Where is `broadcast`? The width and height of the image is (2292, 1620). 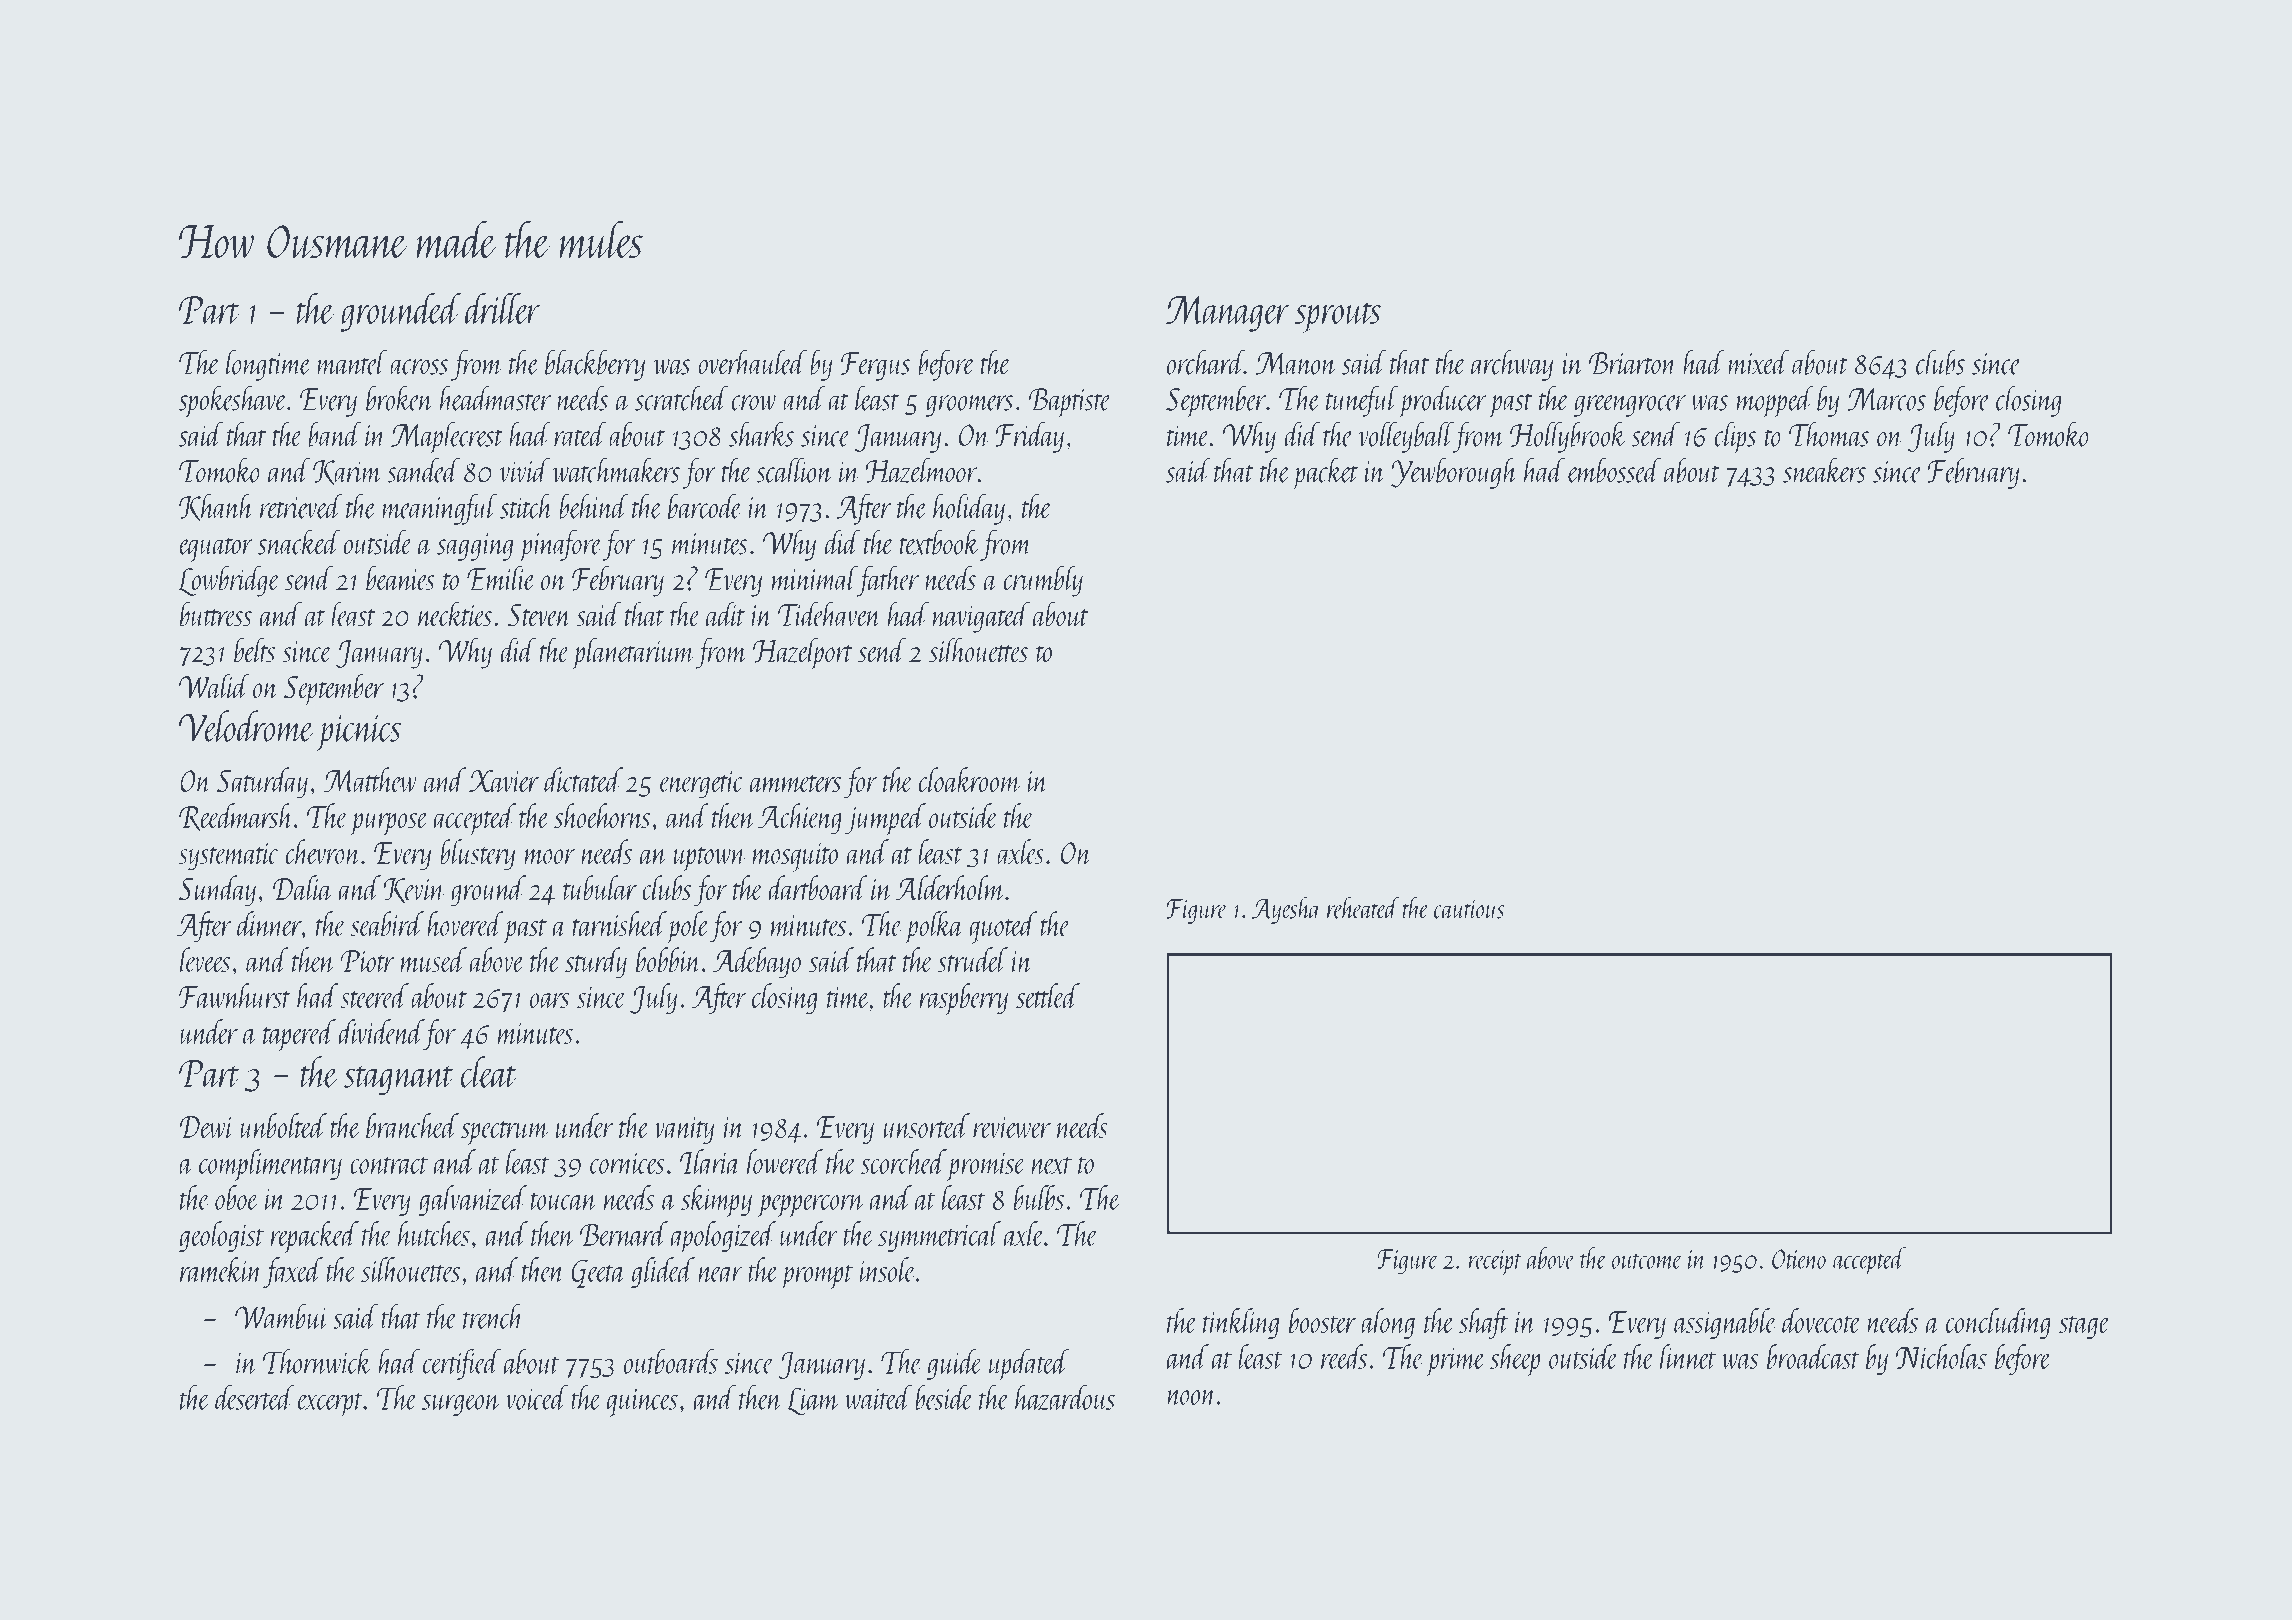
broadcast is located at coordinates (1813, 1356).
